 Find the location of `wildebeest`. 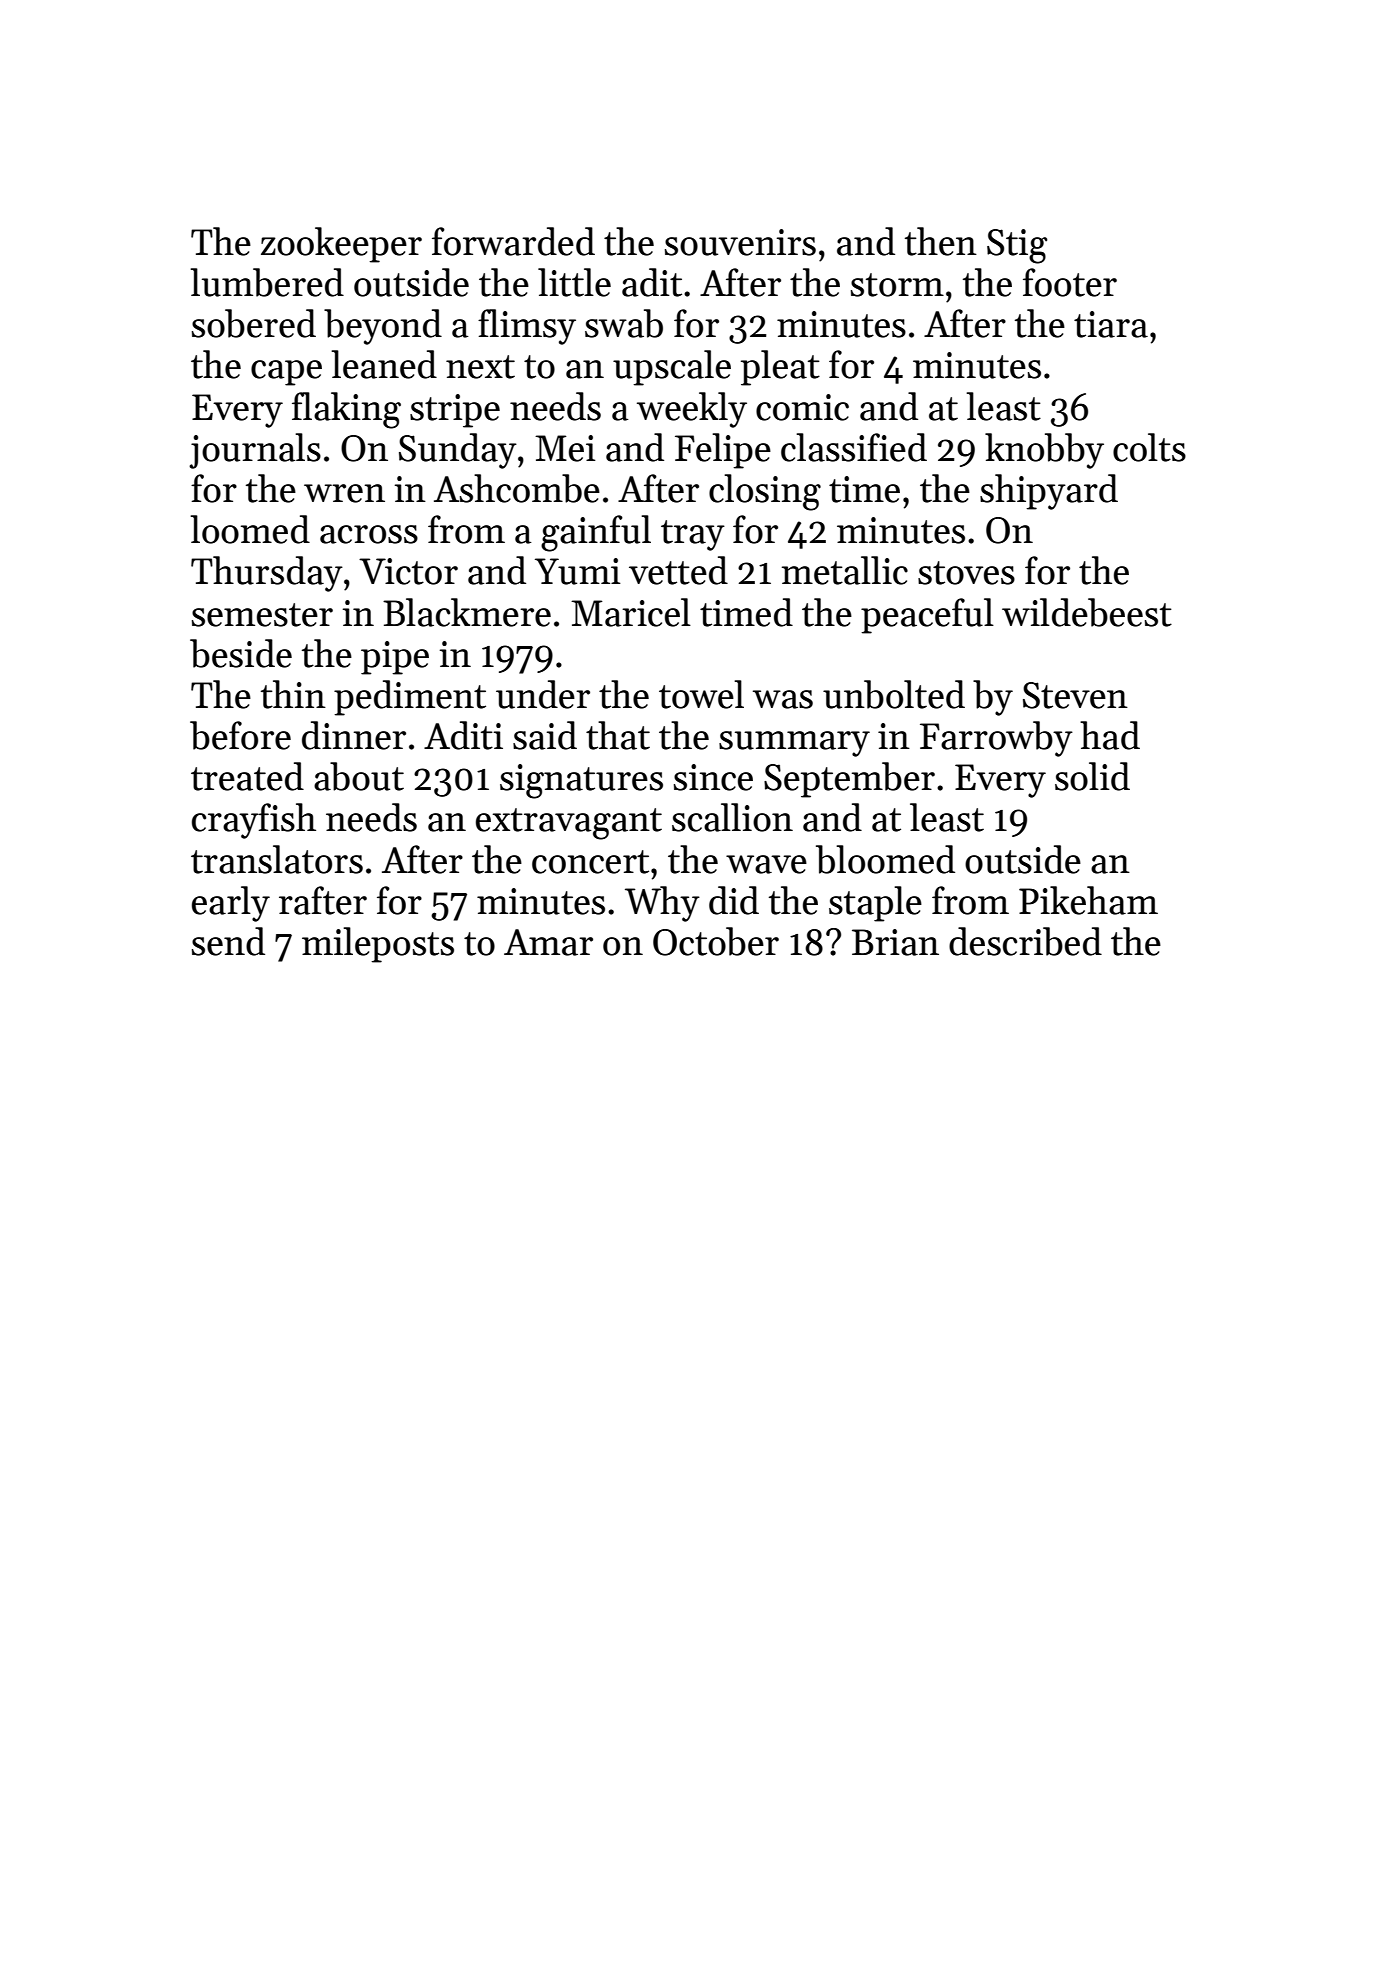

wildebeest is located at coordinates (1087, 612).
